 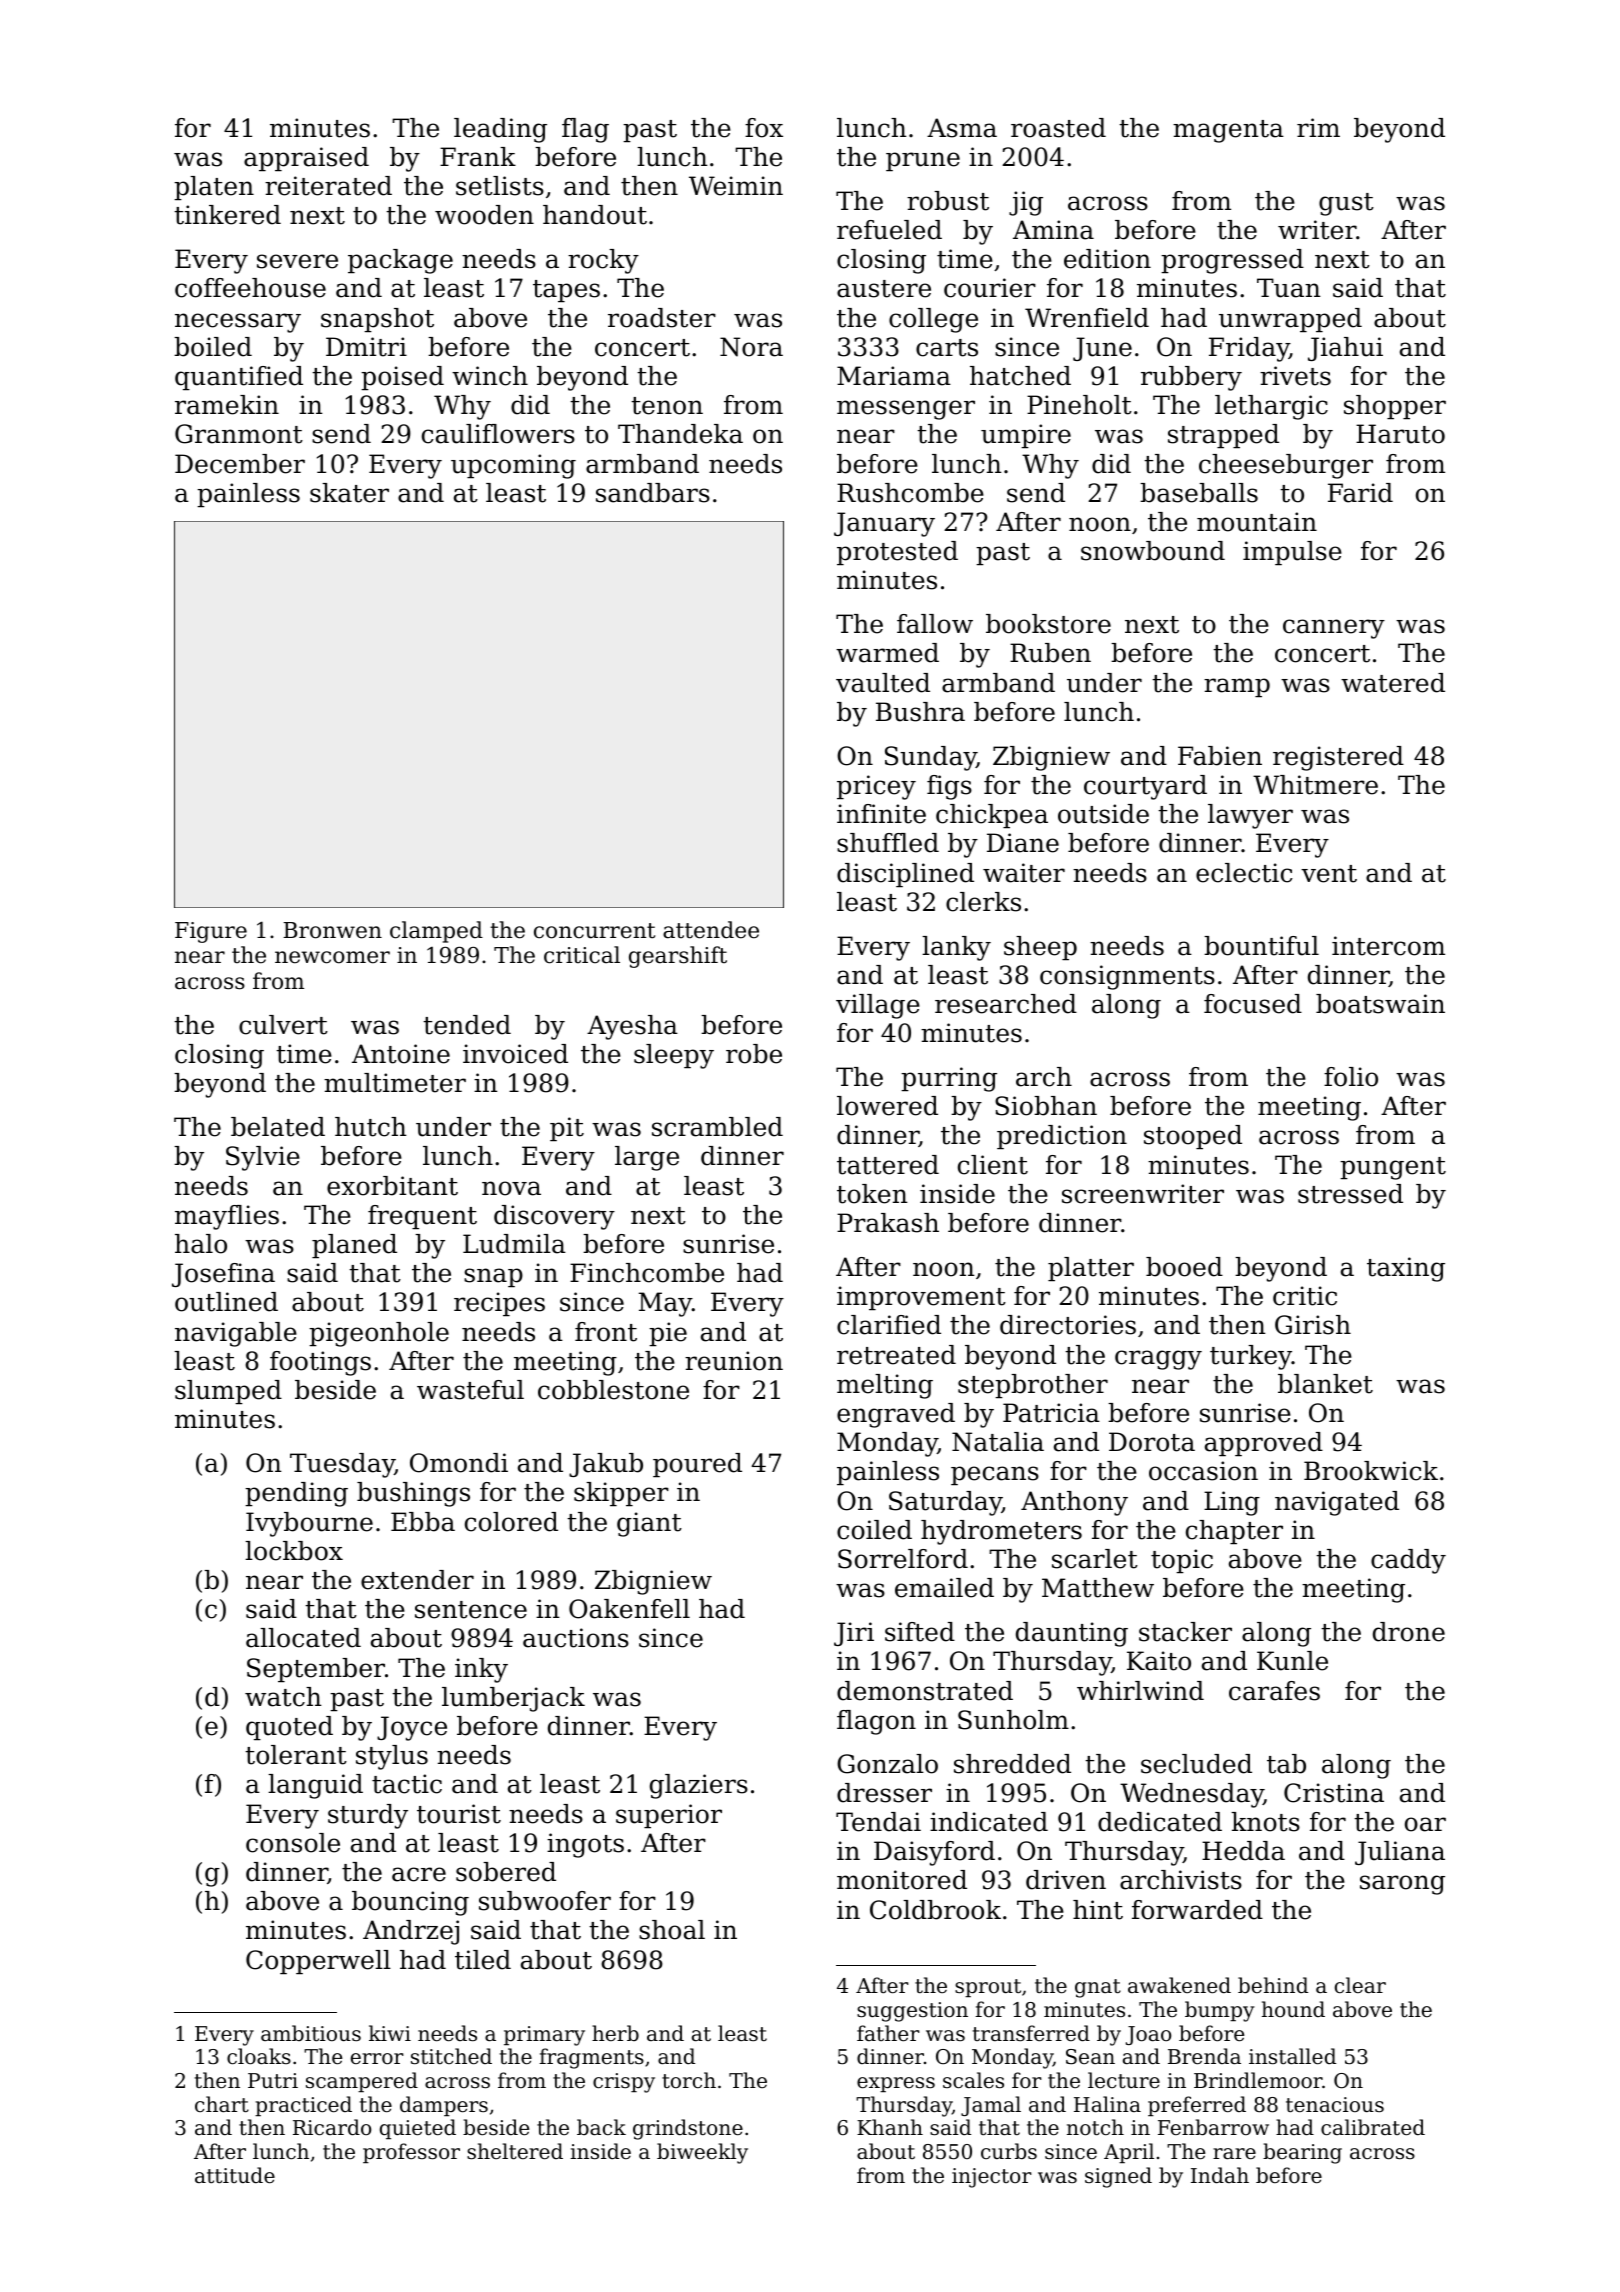 What do you see at coordinates (1079, 405) in the screenshot?
I see `Pineholt` at bounding box center [1079, 405].
